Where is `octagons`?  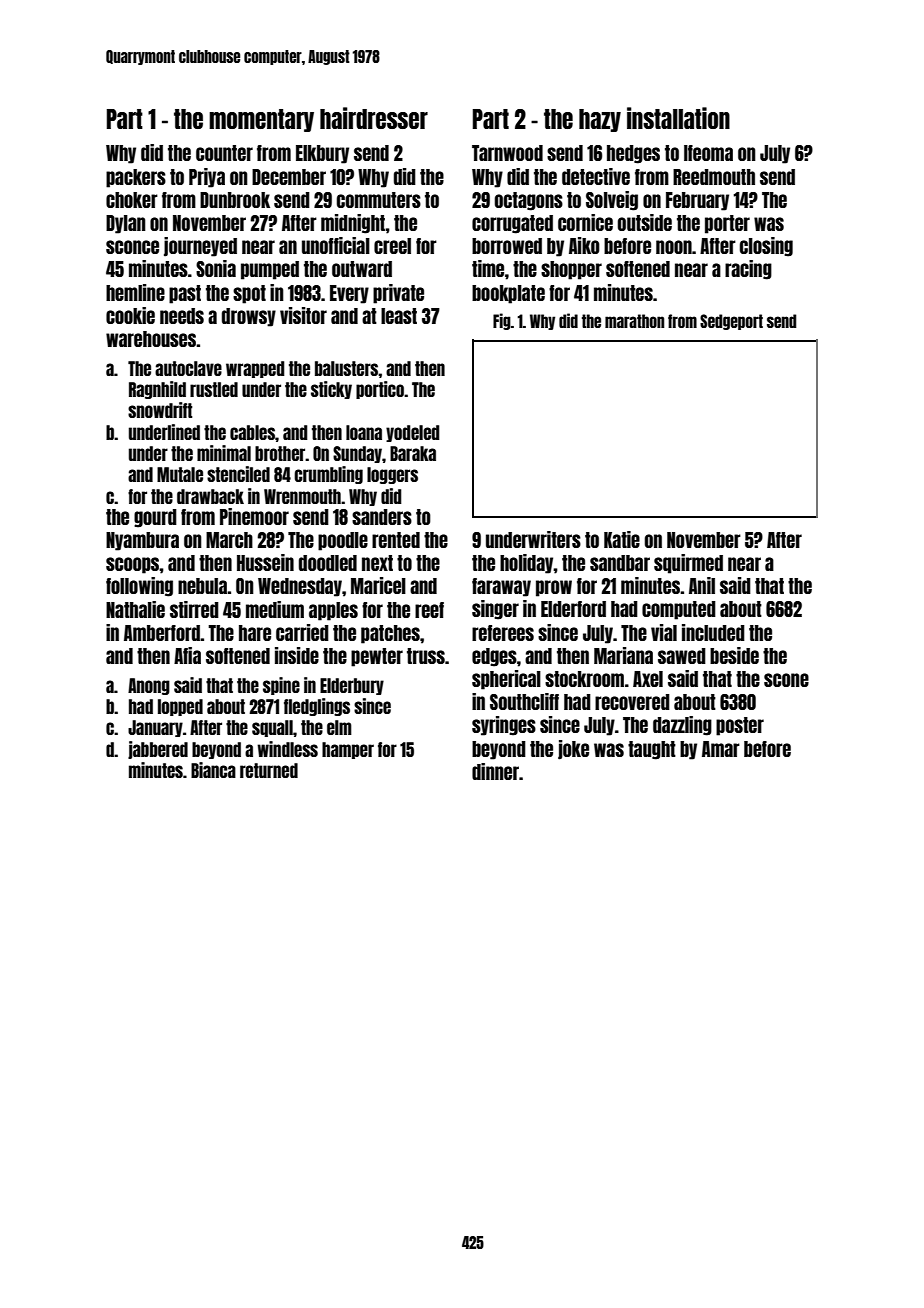 octagons is located at coordinates (529, 201).
